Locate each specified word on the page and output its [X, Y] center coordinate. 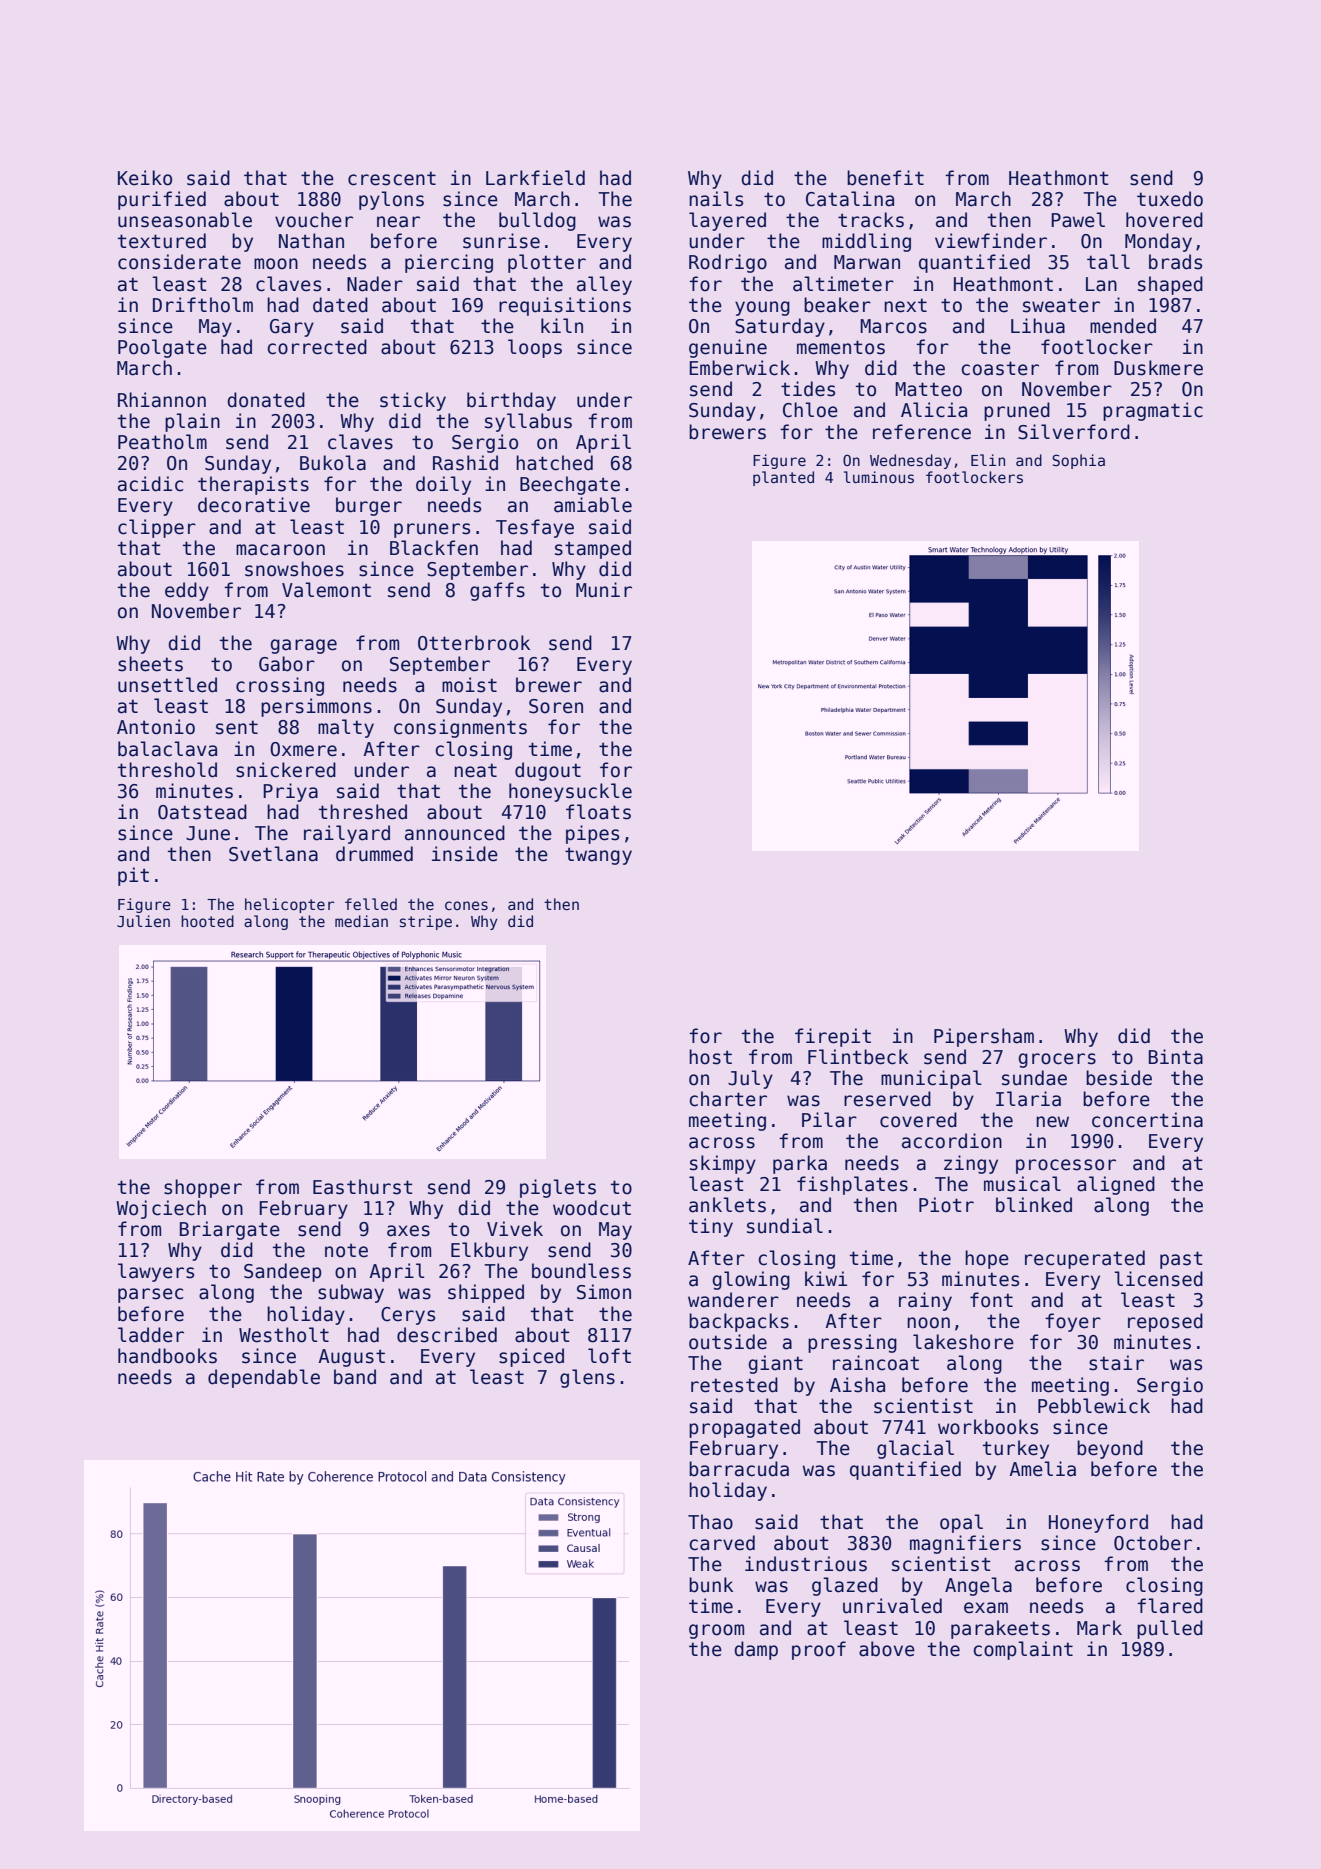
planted [783, 478]
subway [351, 1293]
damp [756, 1650]
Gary [292, 328]
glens [587, 1378]
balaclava [167, 749]
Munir [604, 590]
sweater [1061, 305]
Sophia [1078, 461]
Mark [1099, 1628]
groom [716, 1631]
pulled [1170, 1629]
